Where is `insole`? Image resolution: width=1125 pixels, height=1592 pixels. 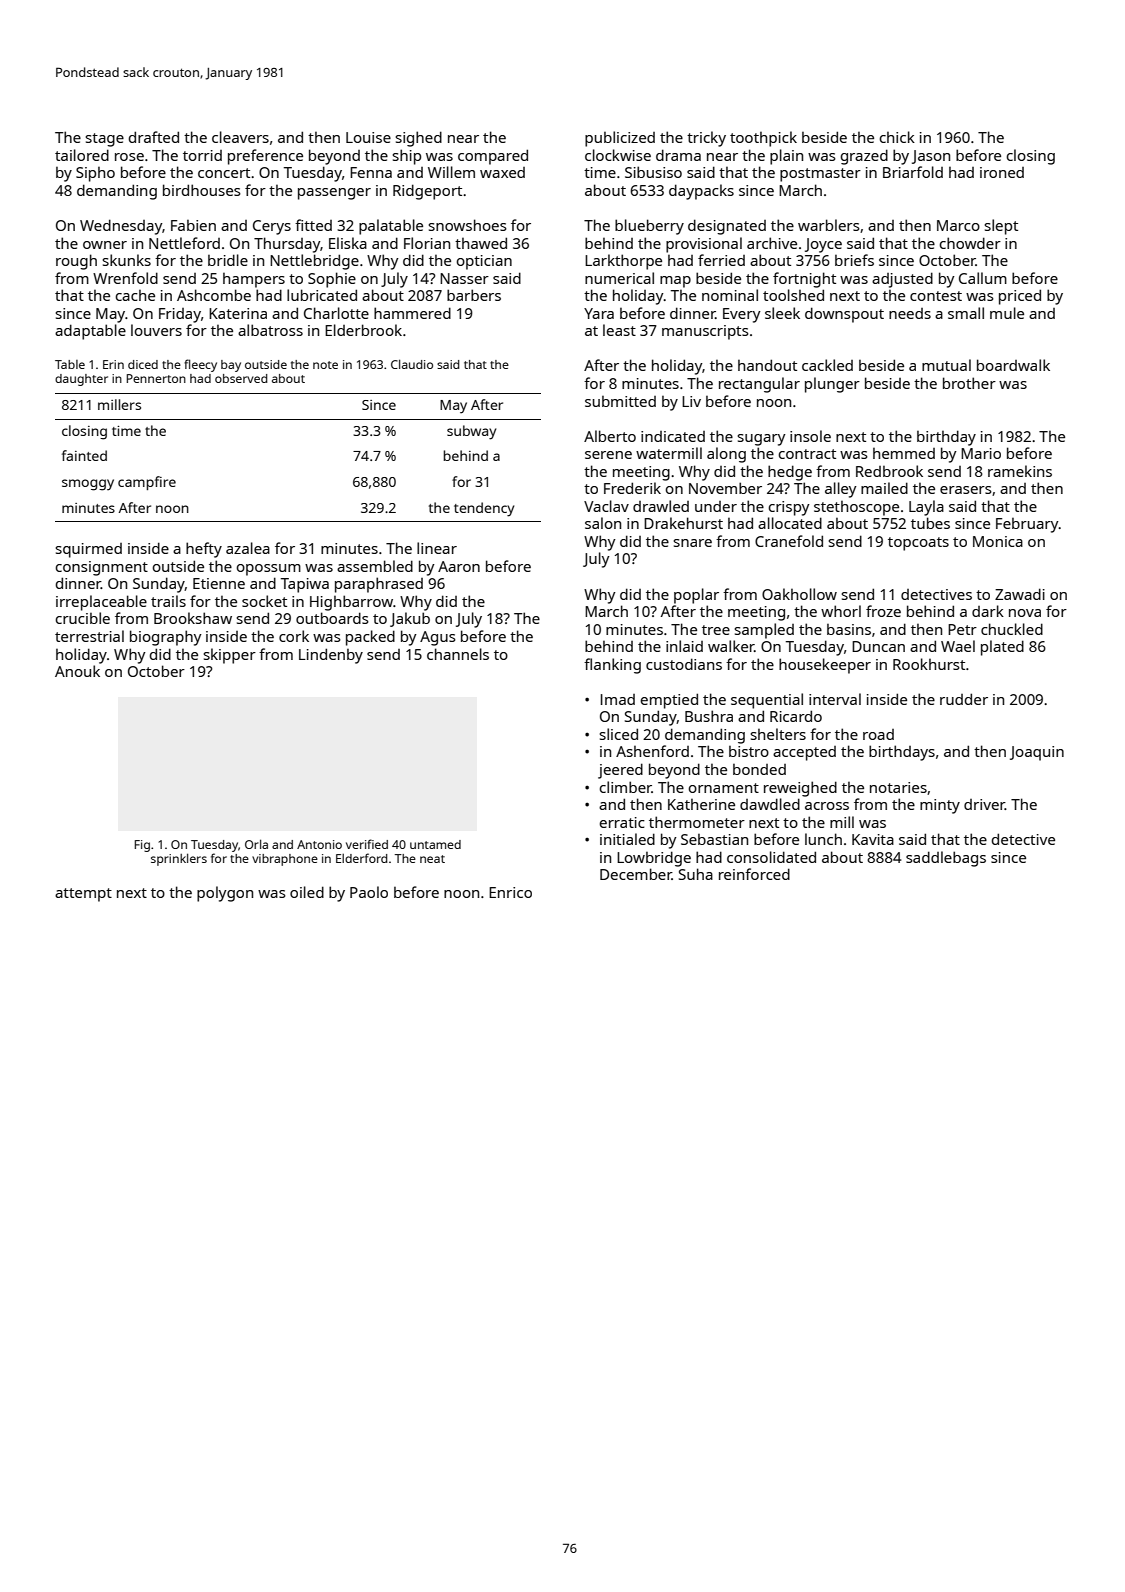 insole is located at coordinates (810, 436).
